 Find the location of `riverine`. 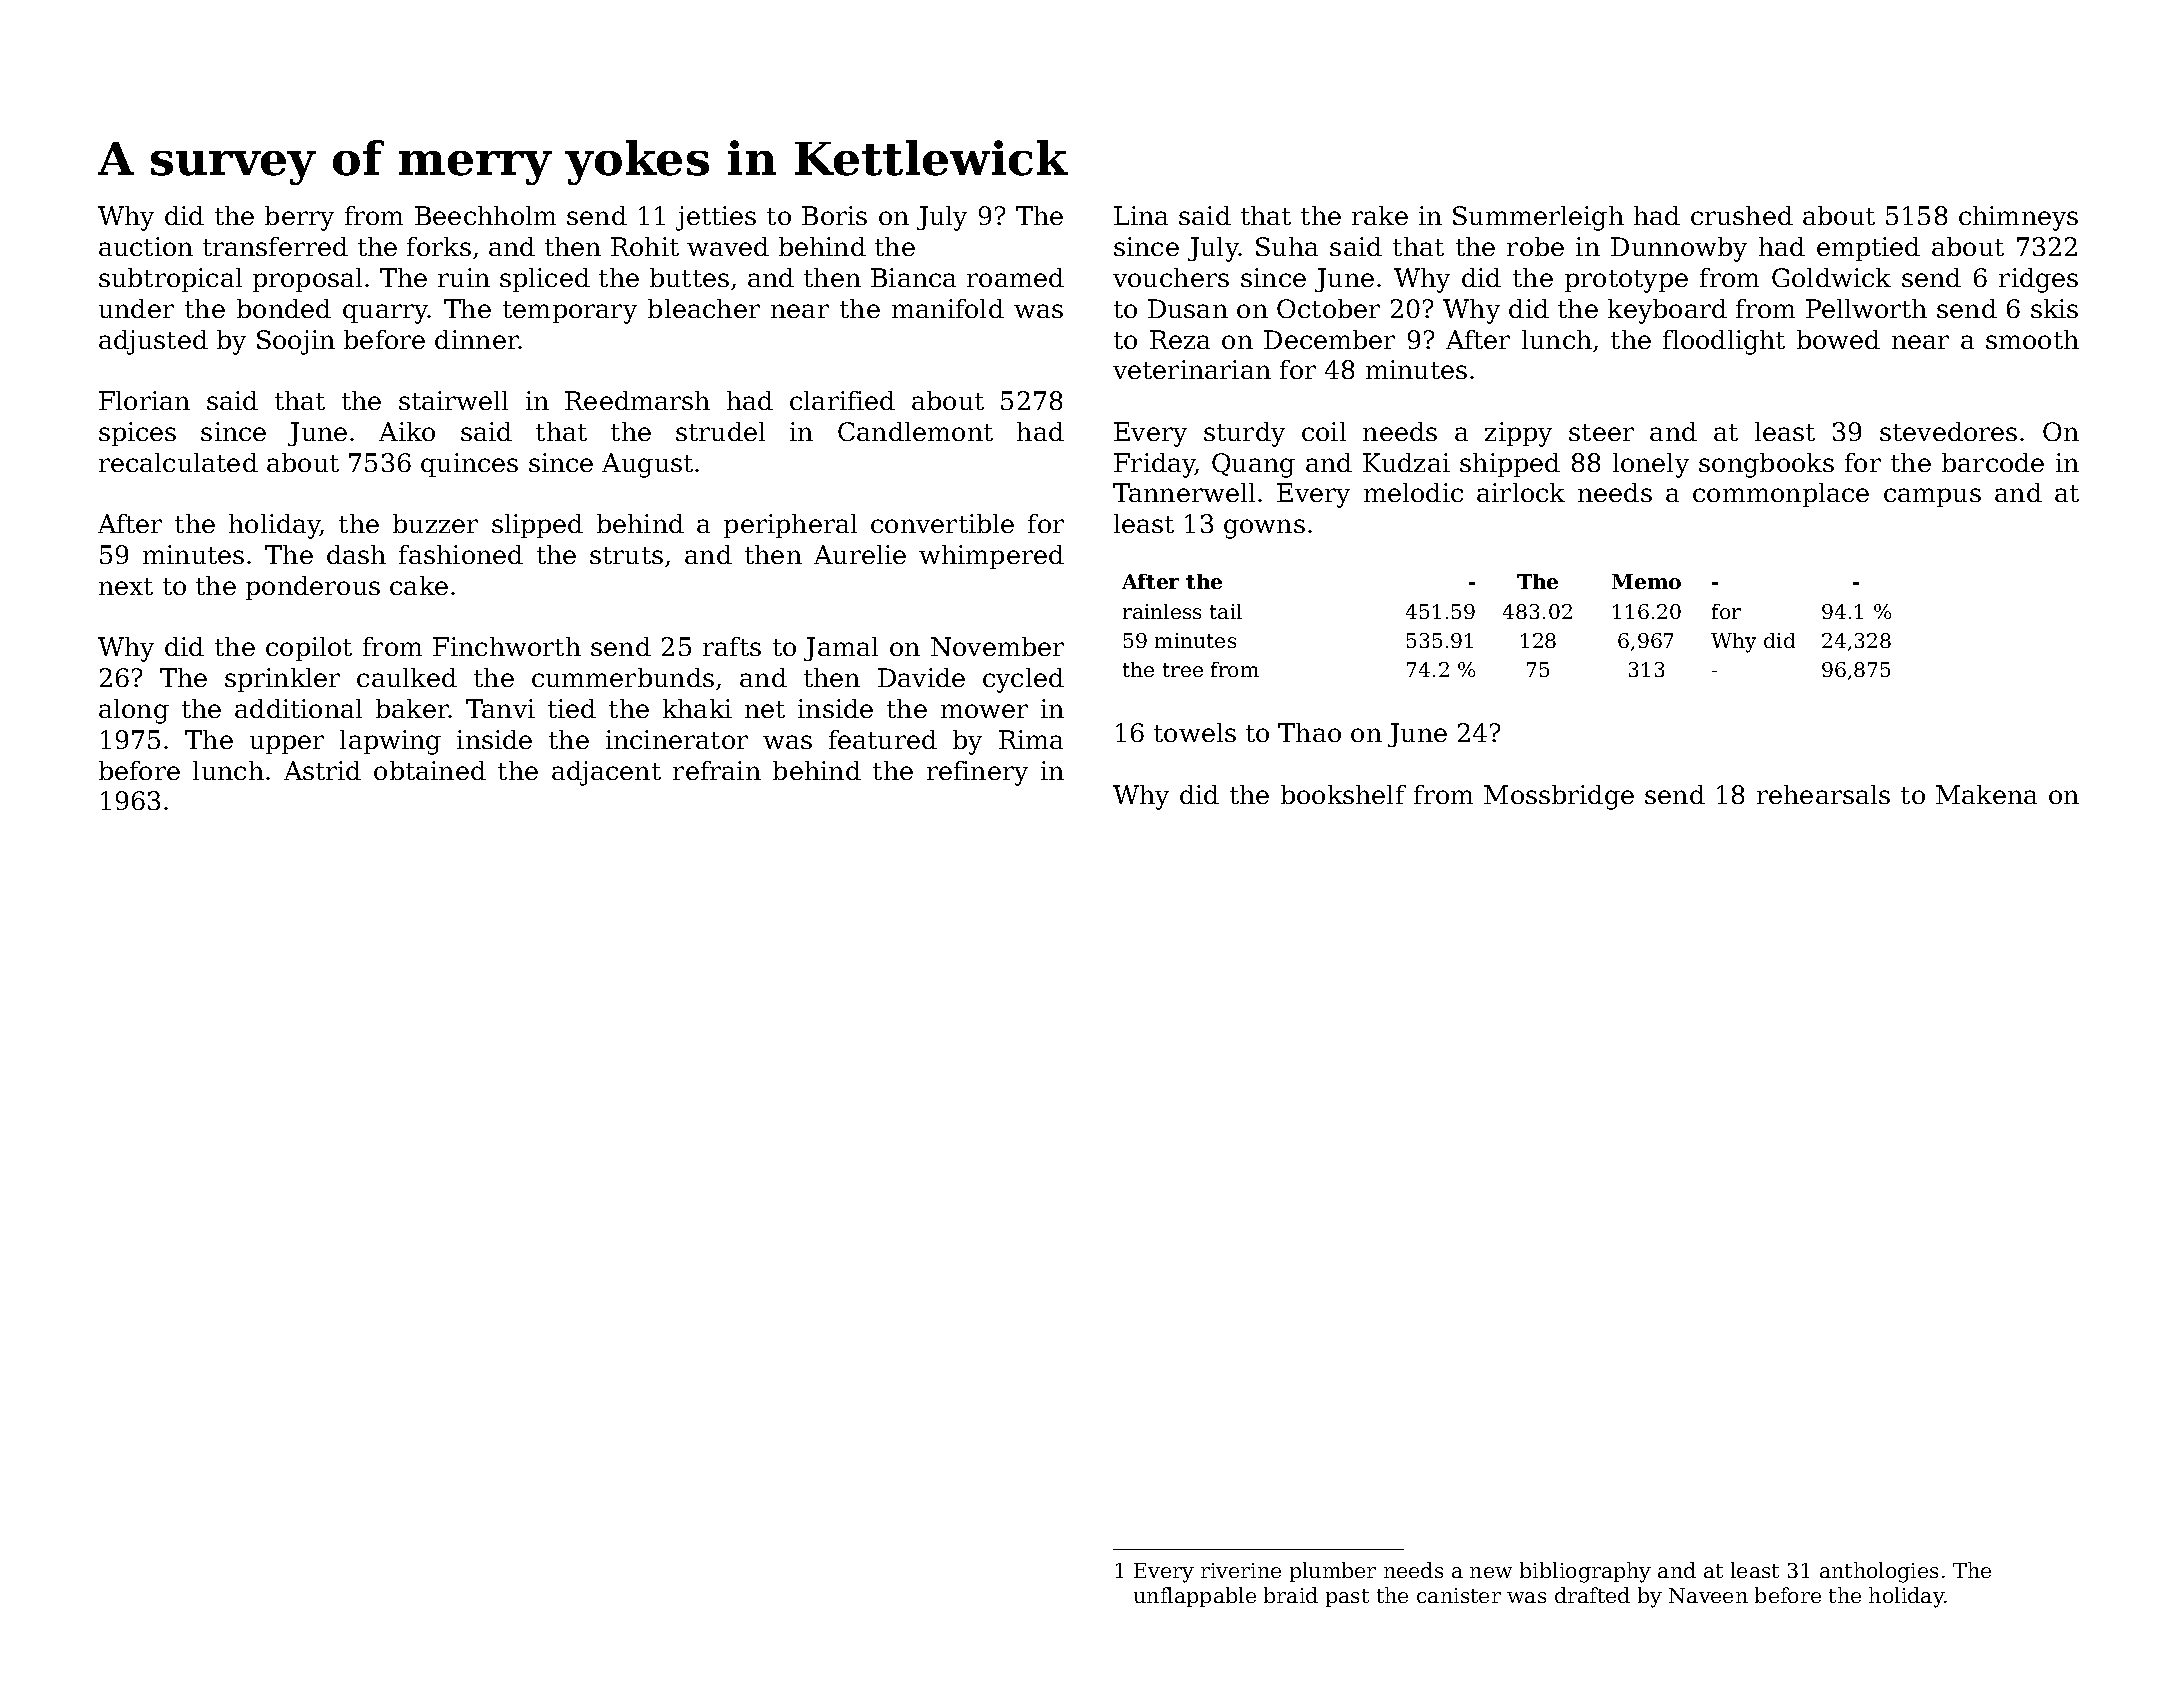

riverine is located at coordinates (1241, 1570).
